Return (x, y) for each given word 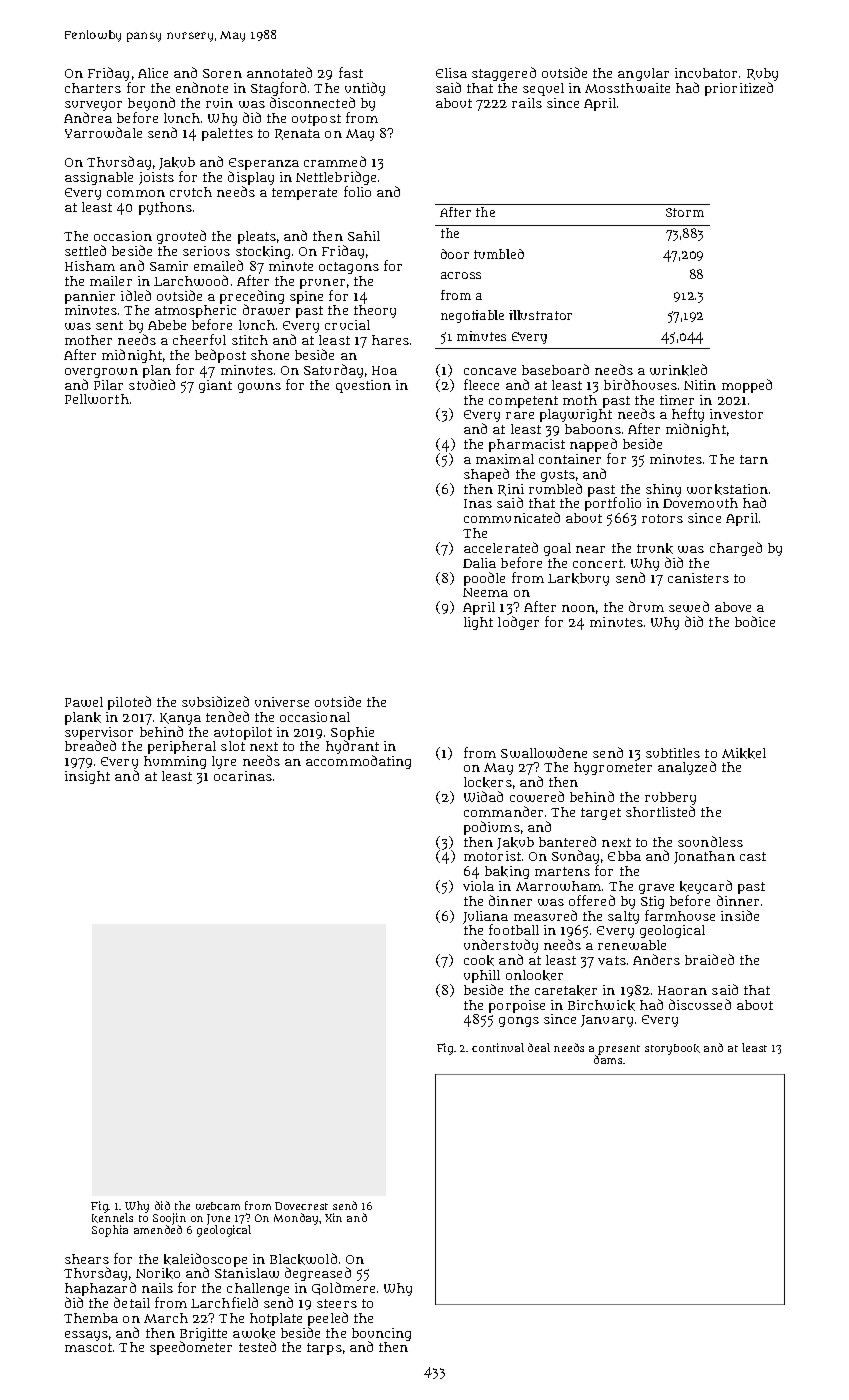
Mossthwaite (627, 88)
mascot (88, 1347)
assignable (99, 178)
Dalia (479, 563)
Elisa (451, 73)
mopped (747, 386)
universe (282, 702)
